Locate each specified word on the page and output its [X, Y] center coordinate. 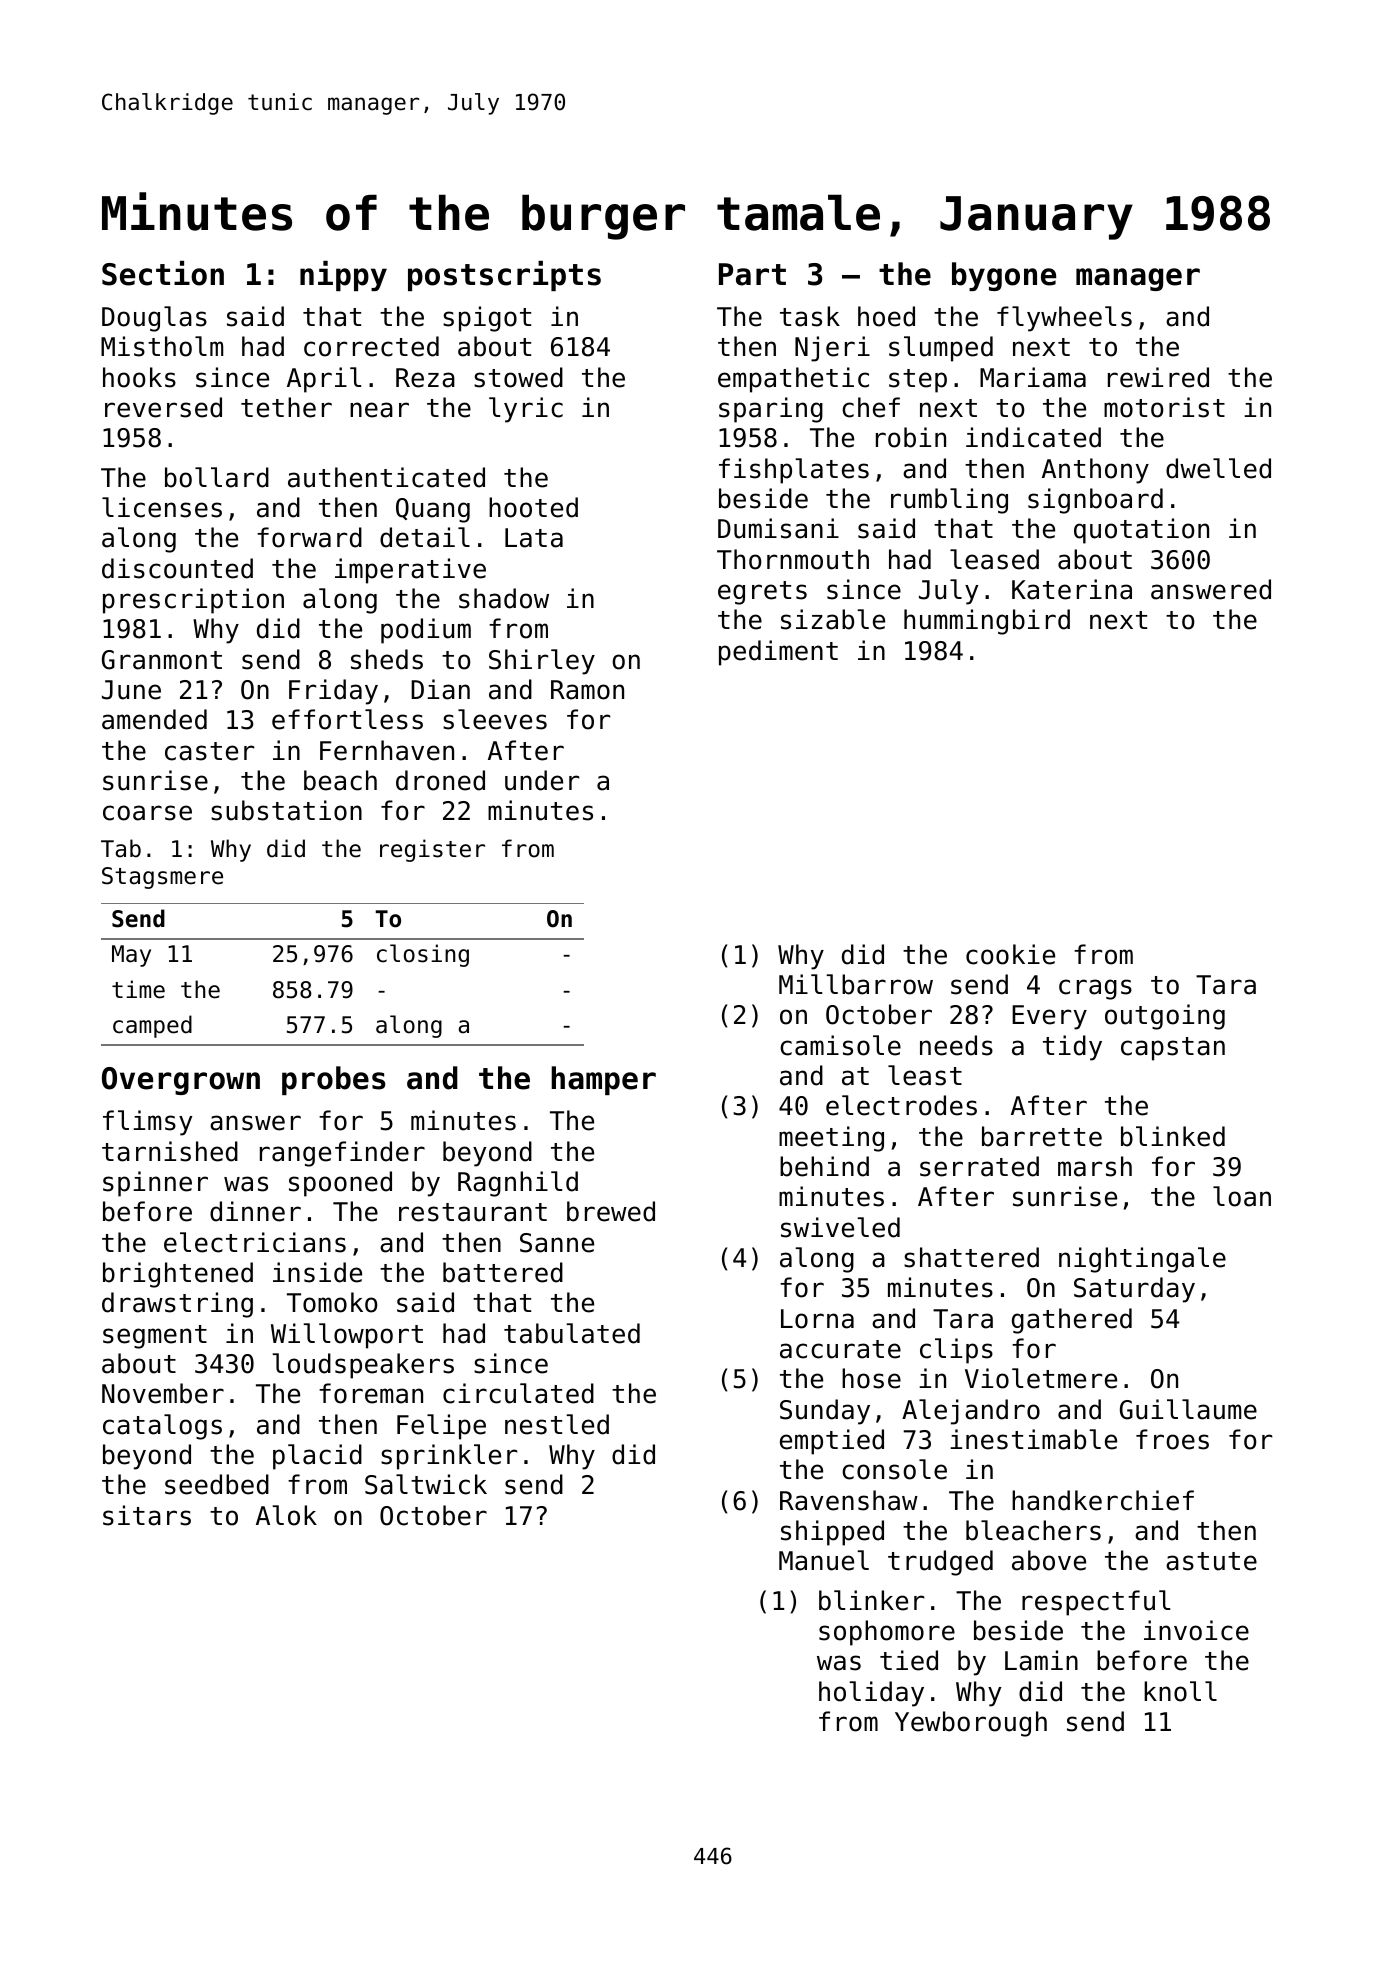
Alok [286, 1515]
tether [286, 407]
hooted [533, 507]
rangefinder [342, 1154]
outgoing [1165, 1017]
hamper [603, 1080]
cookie [1010, 954]
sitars [147, 1515]
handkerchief [1103, 1500]
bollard [217, 477]
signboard [1095, 501]
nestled [557, 1424]
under [542, 780]
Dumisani [778, 528]
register [432, 850]
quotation [1141, 531]
